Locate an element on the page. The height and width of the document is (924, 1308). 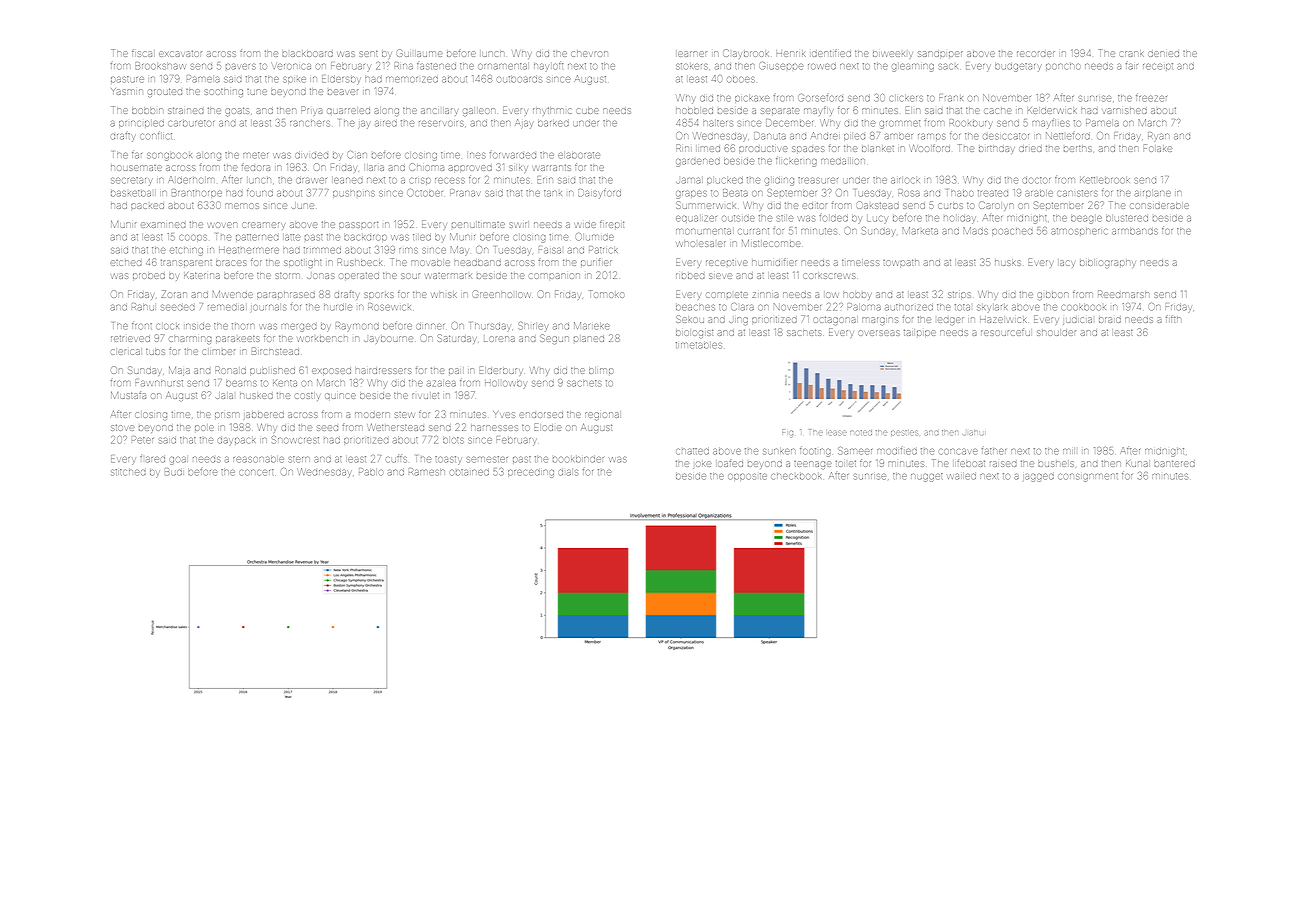
daypack is located at coordinates (236, 441).
